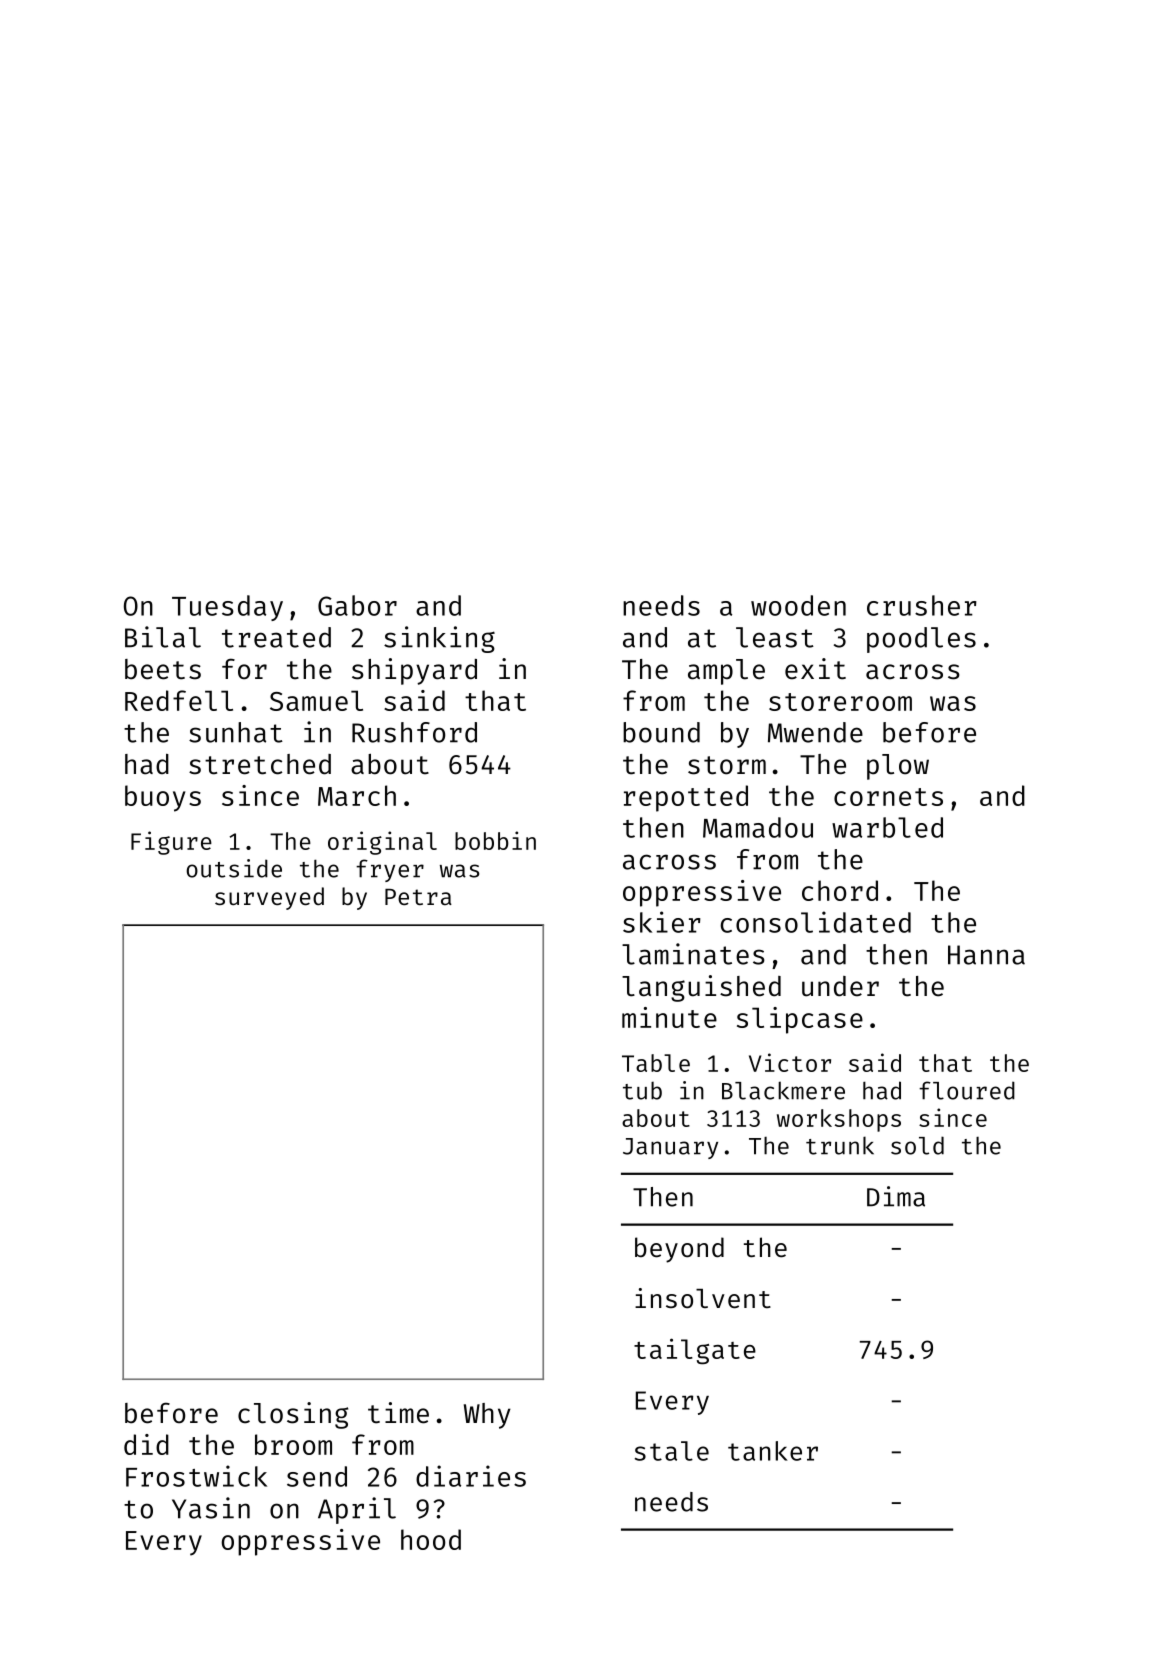 This page has height=1654, width=1165. What do you see at coordinates (357, 1510) in the page?
I see `April` at bounding box center [357, 1510].
